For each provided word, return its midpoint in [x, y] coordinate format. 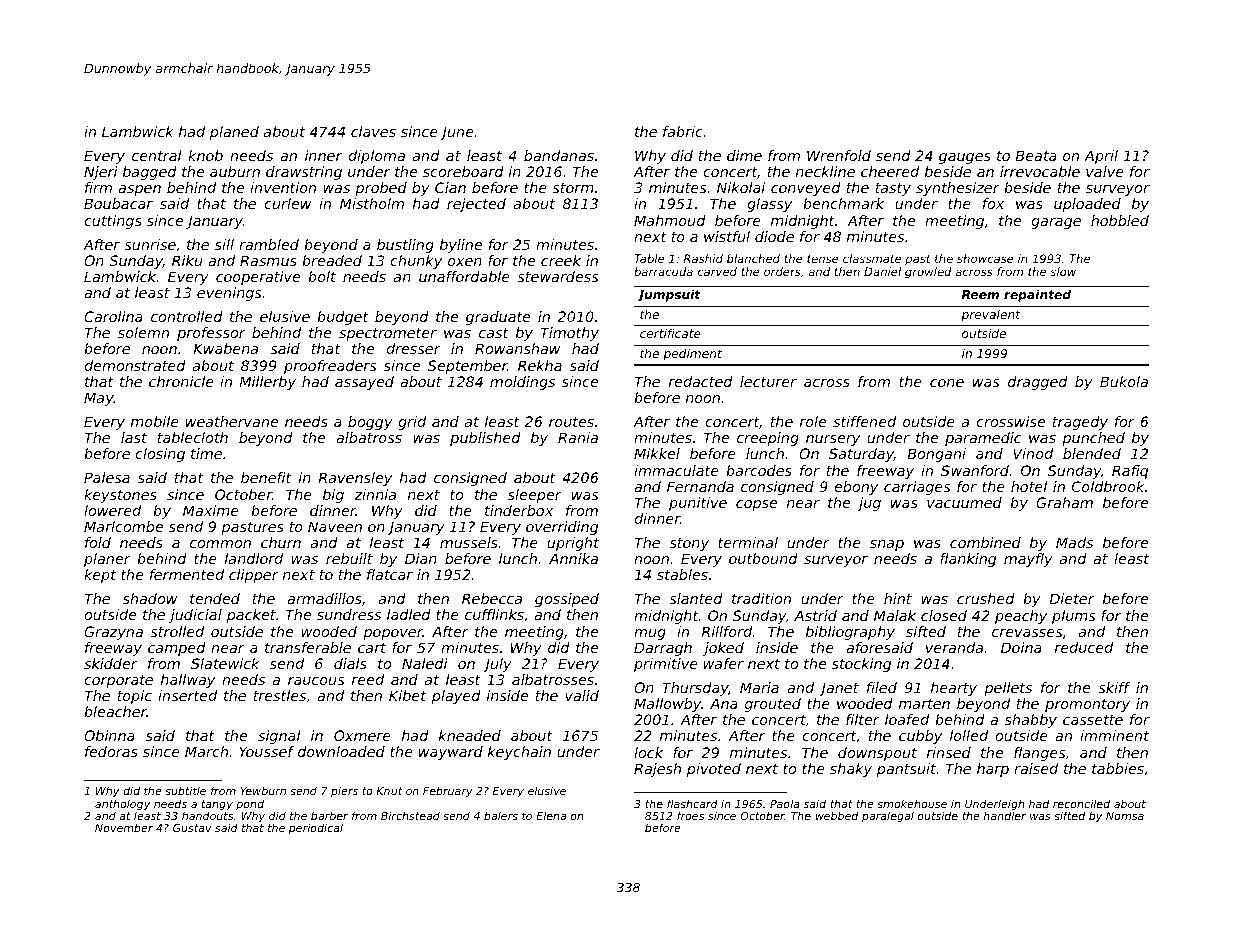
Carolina [113, 316]
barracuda [663, 271]
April [1101, 157]
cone [947, 383]
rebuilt [349, 558]
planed [234, 133]
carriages [917, 488]
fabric [683, 131]
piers [344, 792]
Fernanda [700, 486]
